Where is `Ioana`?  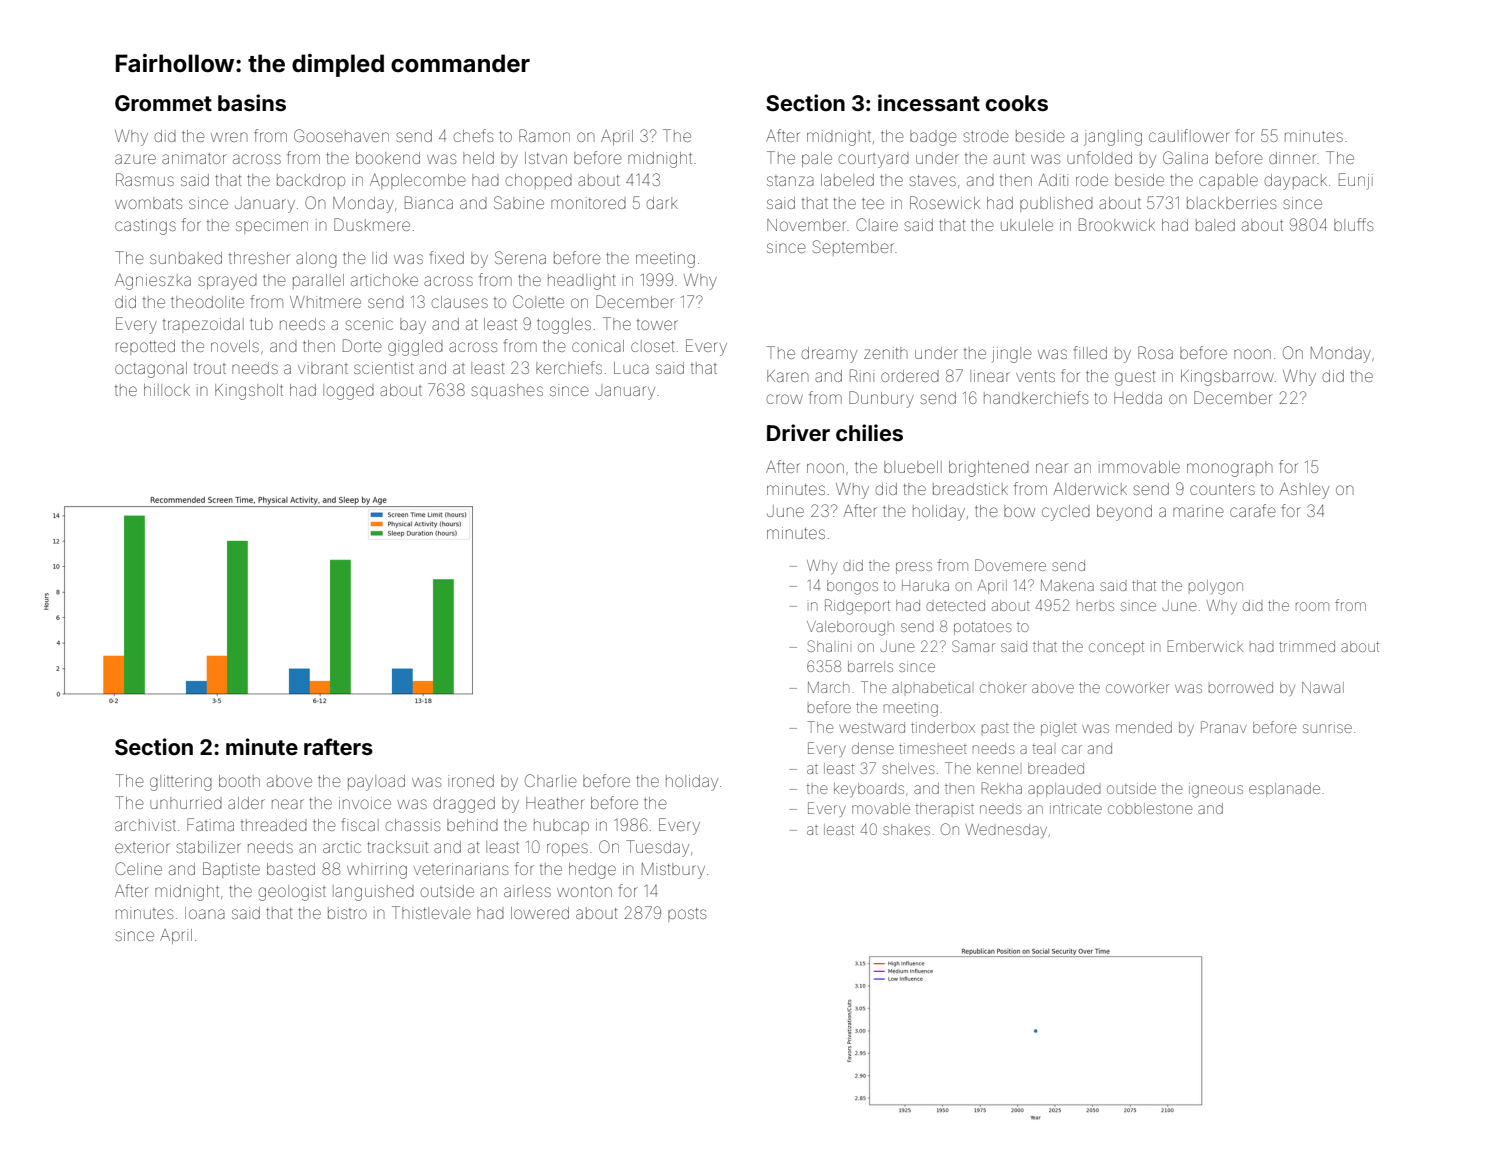 Ioana is located at coordinates (205, 913).
